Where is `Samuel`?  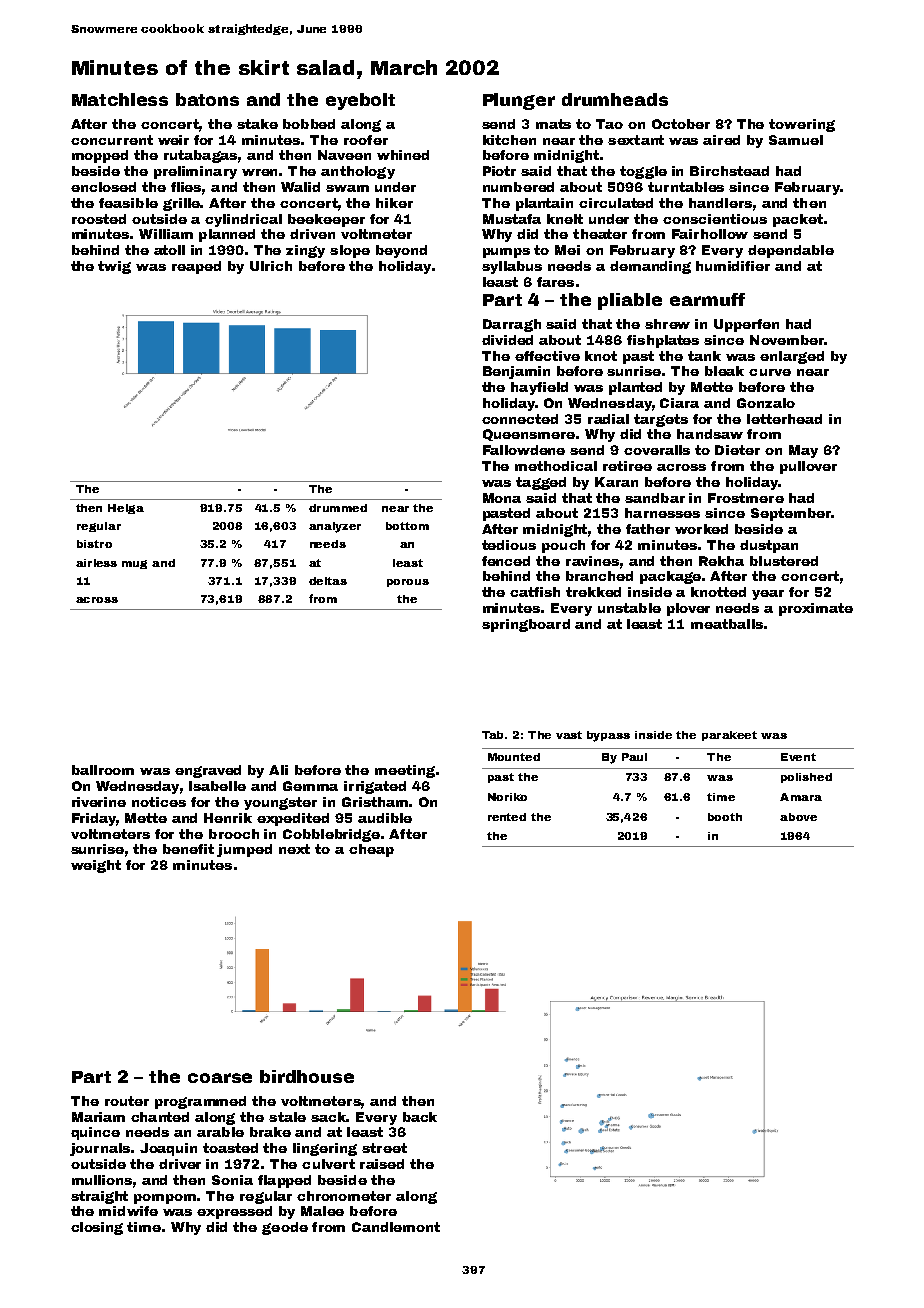 Samuel is located at coordinates (796, 140).
